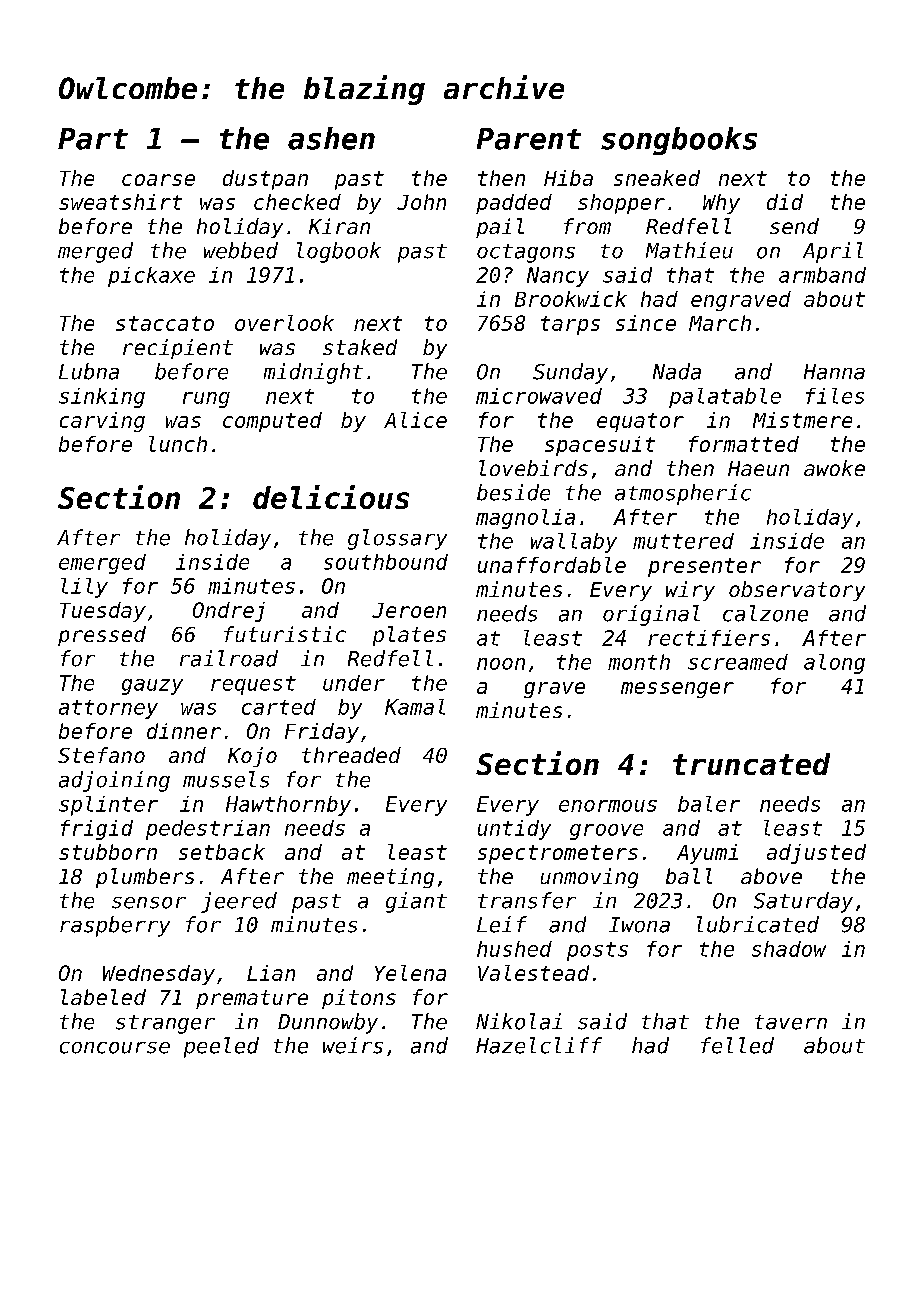 This page has height=1314, width=924. I want to click on railroad, so click(229, 658).
